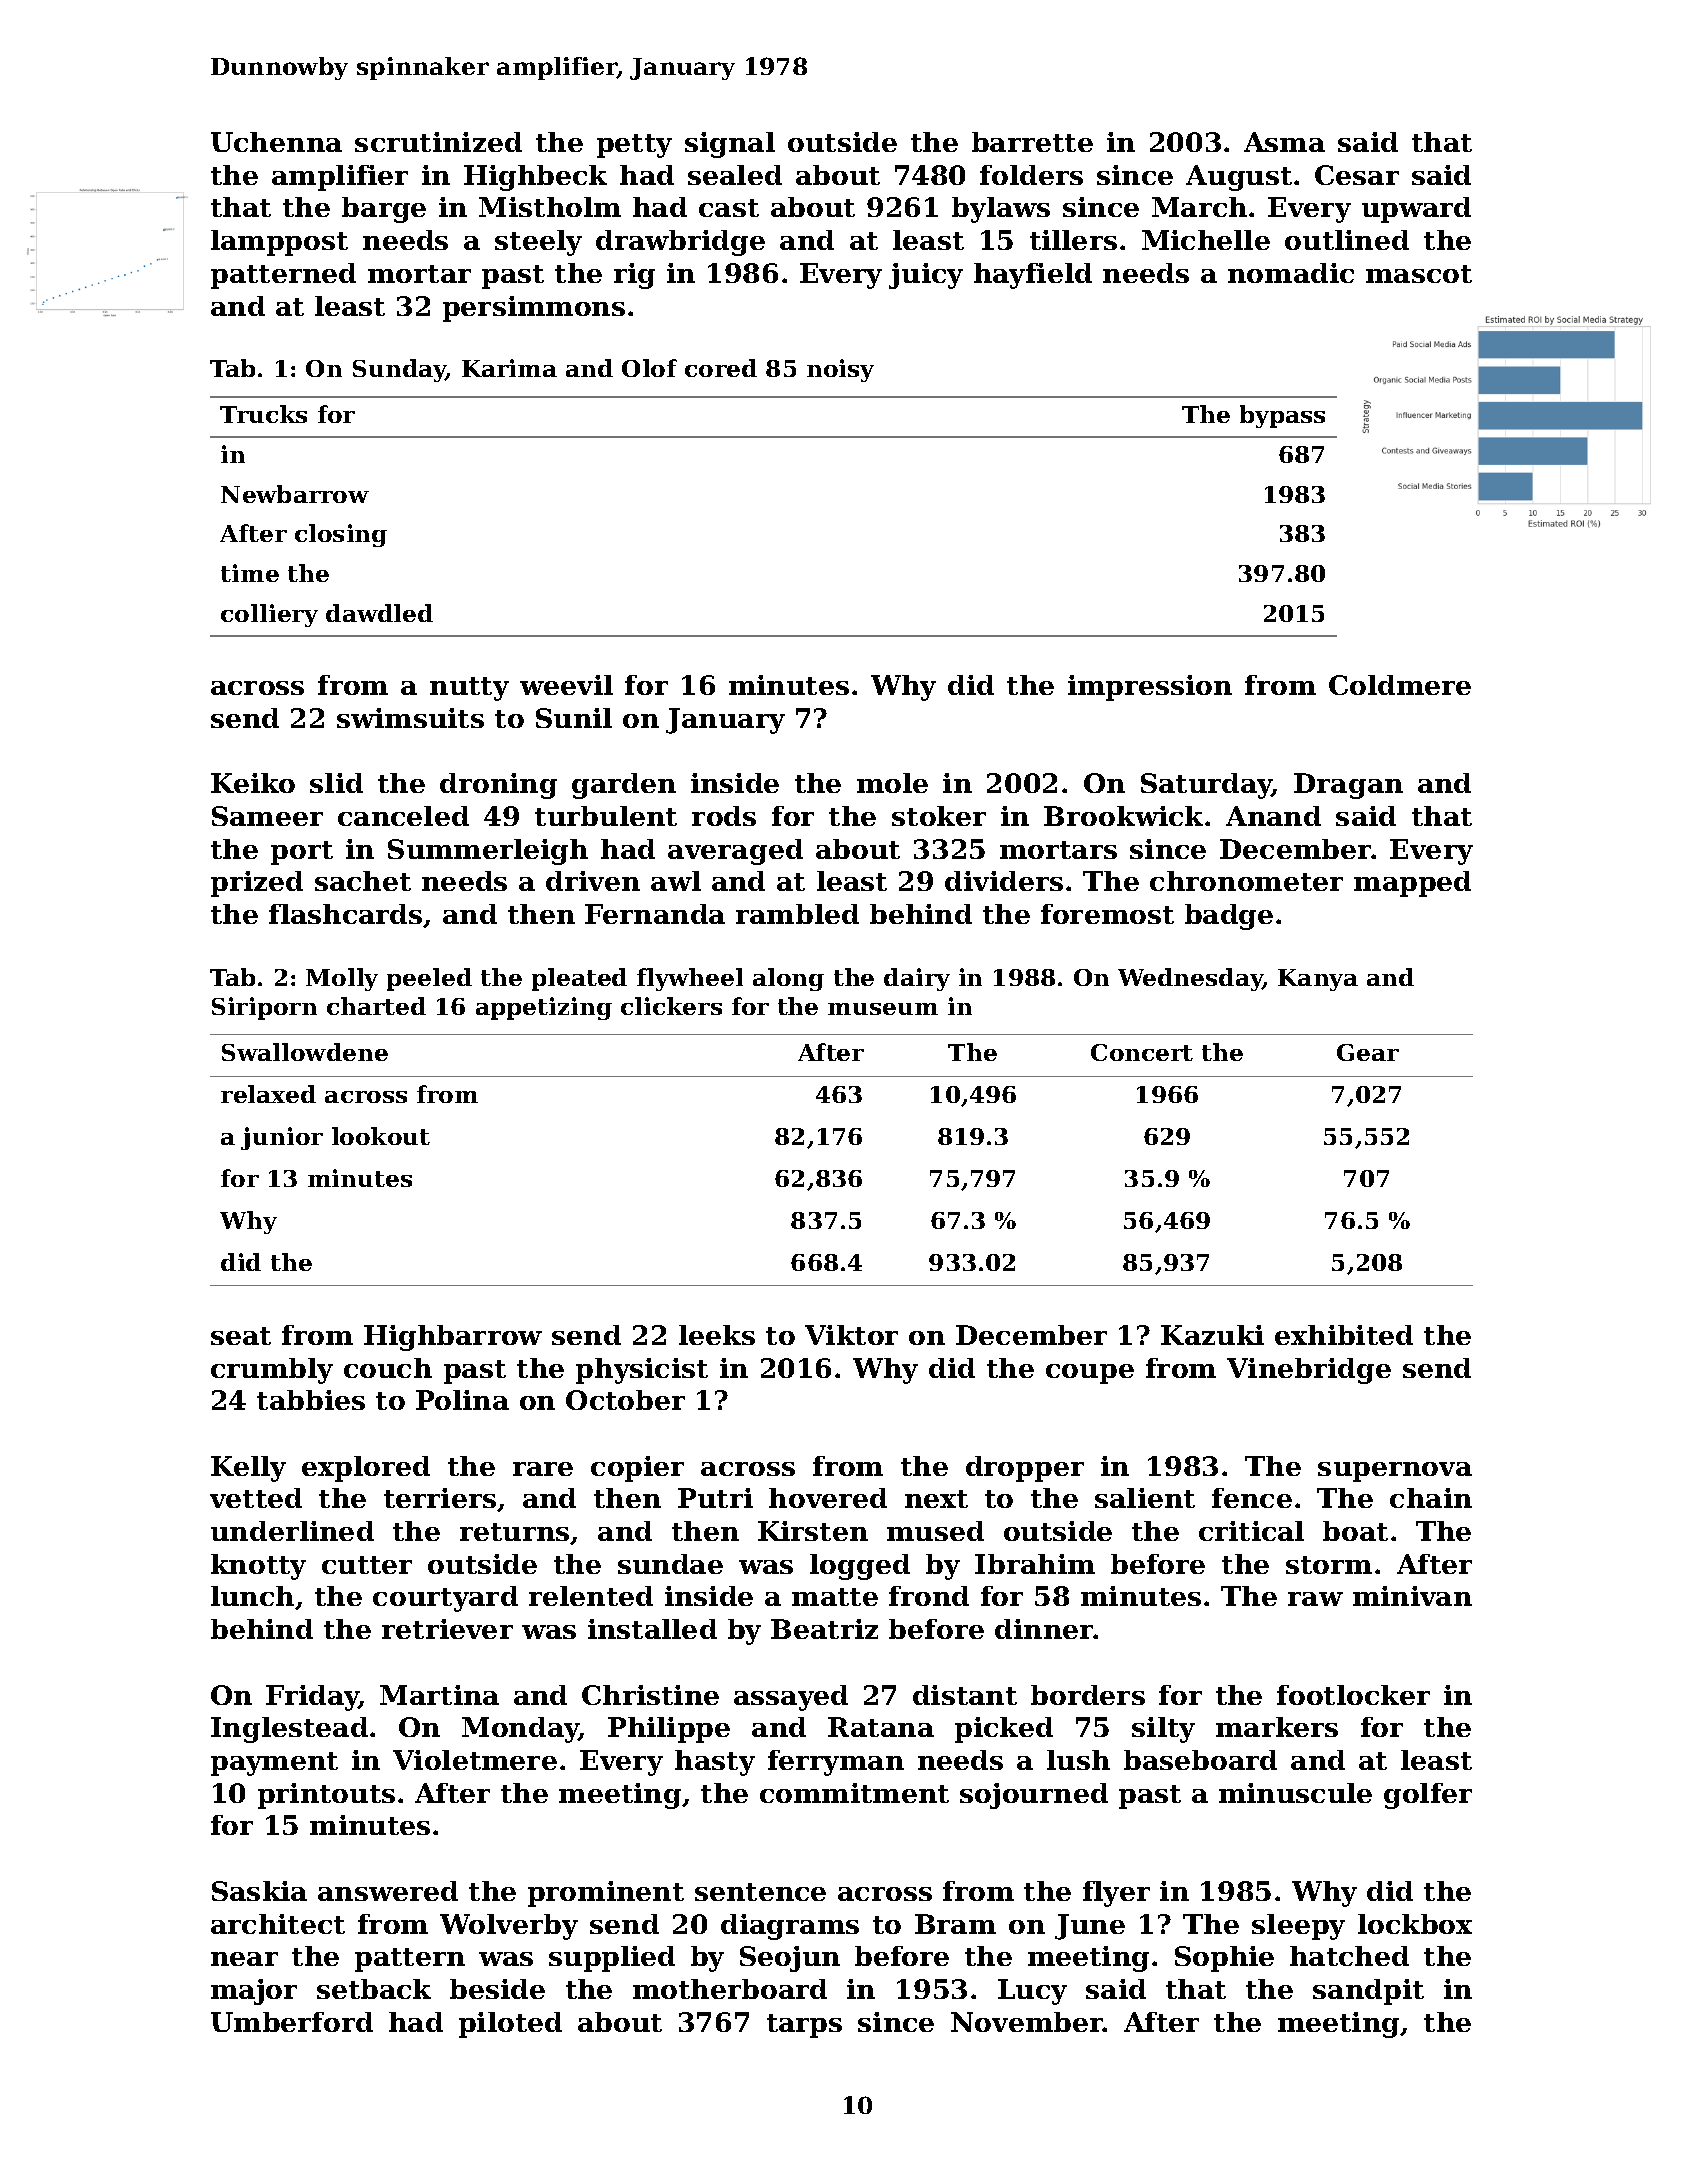 This screenshot has height=2178, width=1683. I want to click on Coldmere, so click(1400, 685).
